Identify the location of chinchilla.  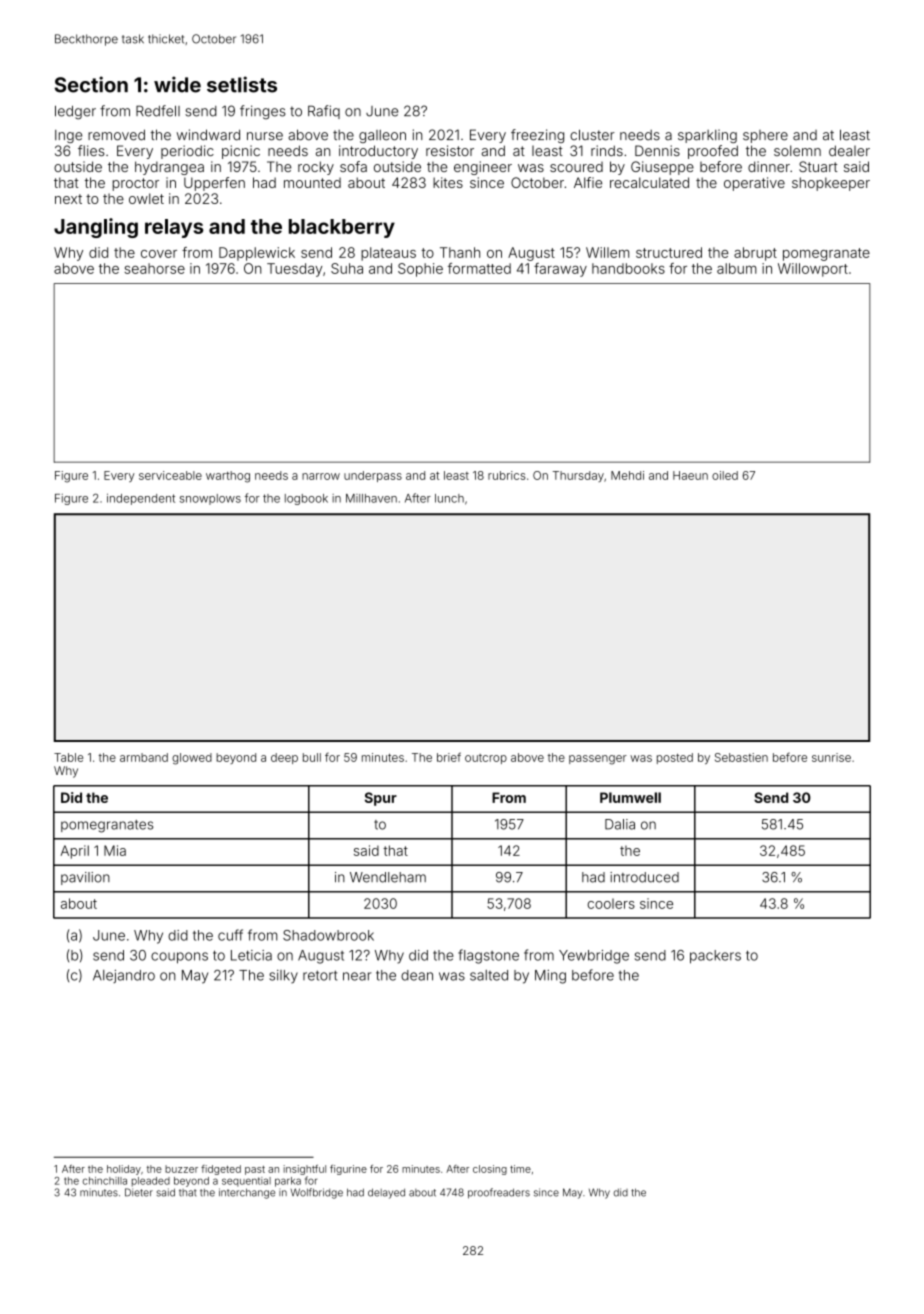
(105, 1181).
